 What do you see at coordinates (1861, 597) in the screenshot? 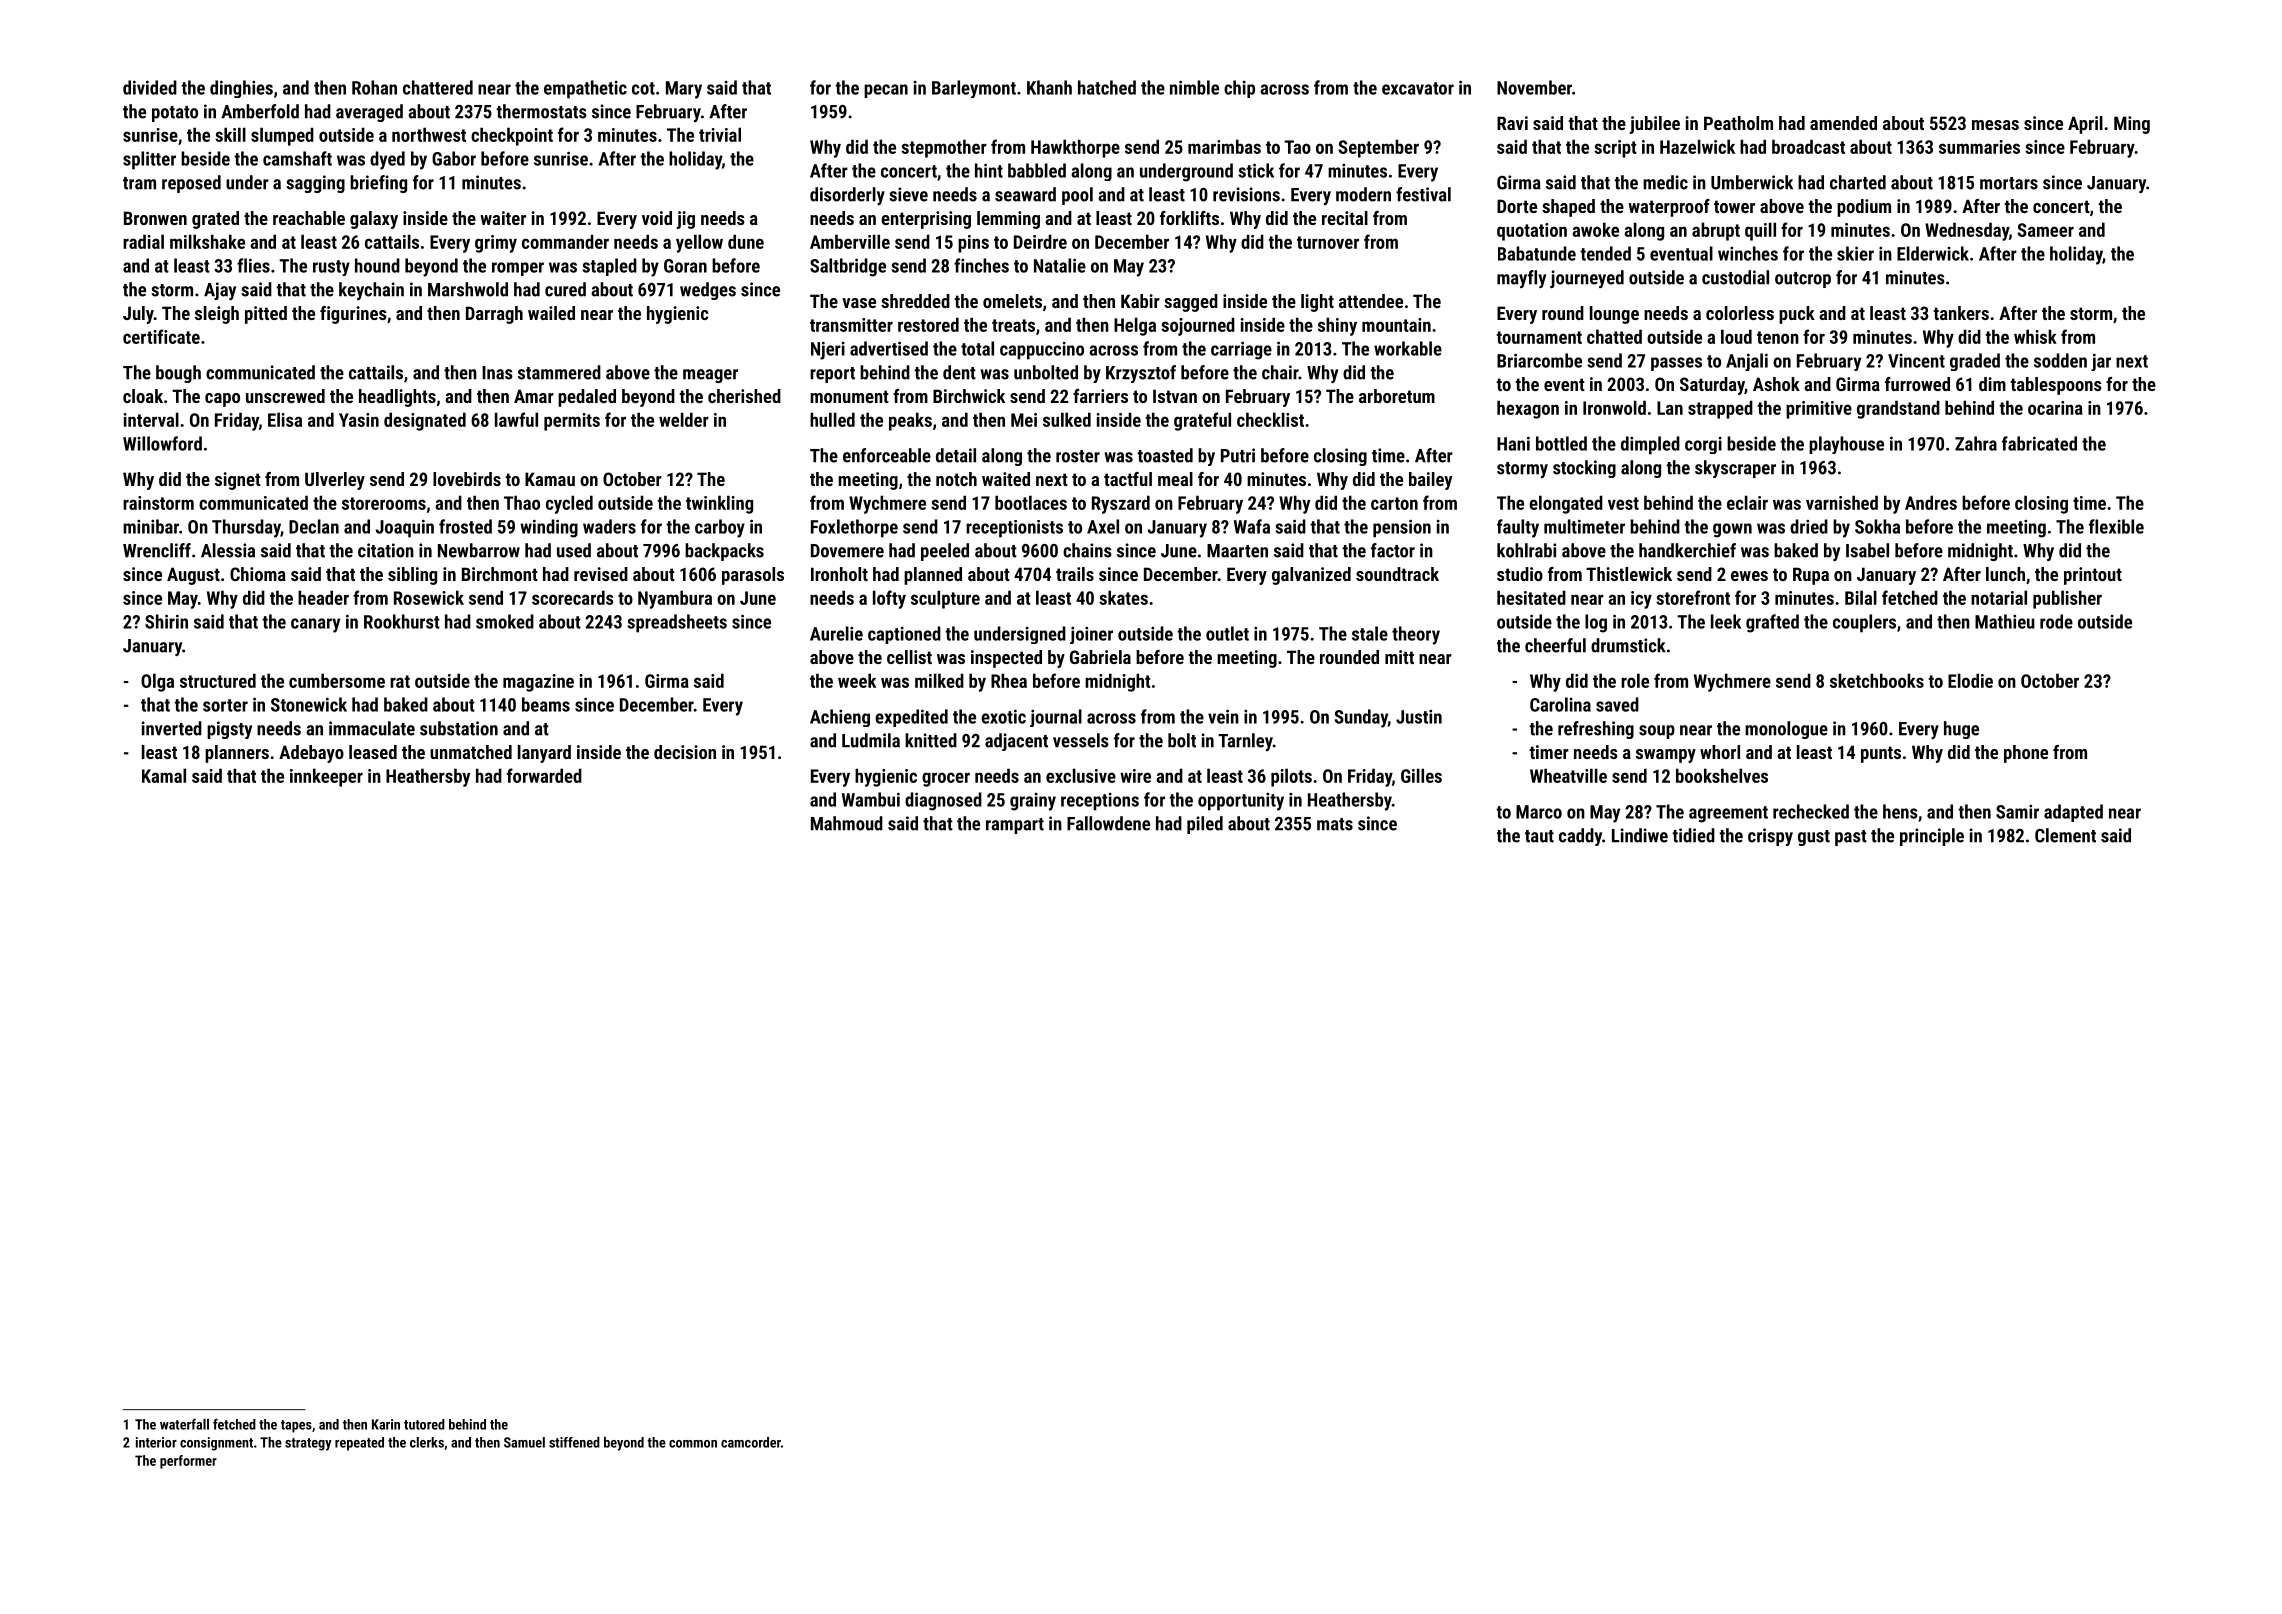
I see `Bilal` at bounding box center [1861, 597].
